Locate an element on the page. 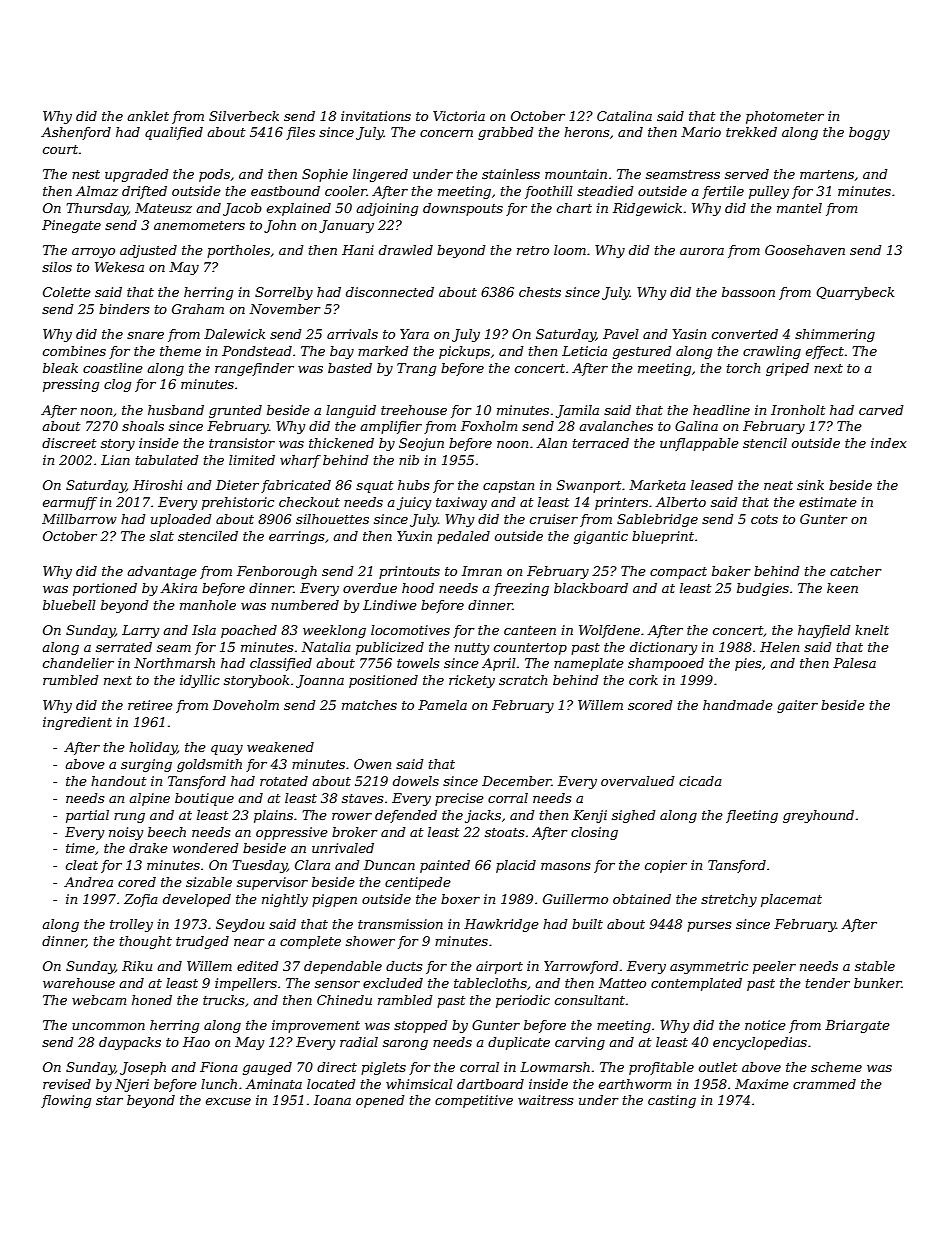  Silverbeck is located at coordinates (244, 116).
